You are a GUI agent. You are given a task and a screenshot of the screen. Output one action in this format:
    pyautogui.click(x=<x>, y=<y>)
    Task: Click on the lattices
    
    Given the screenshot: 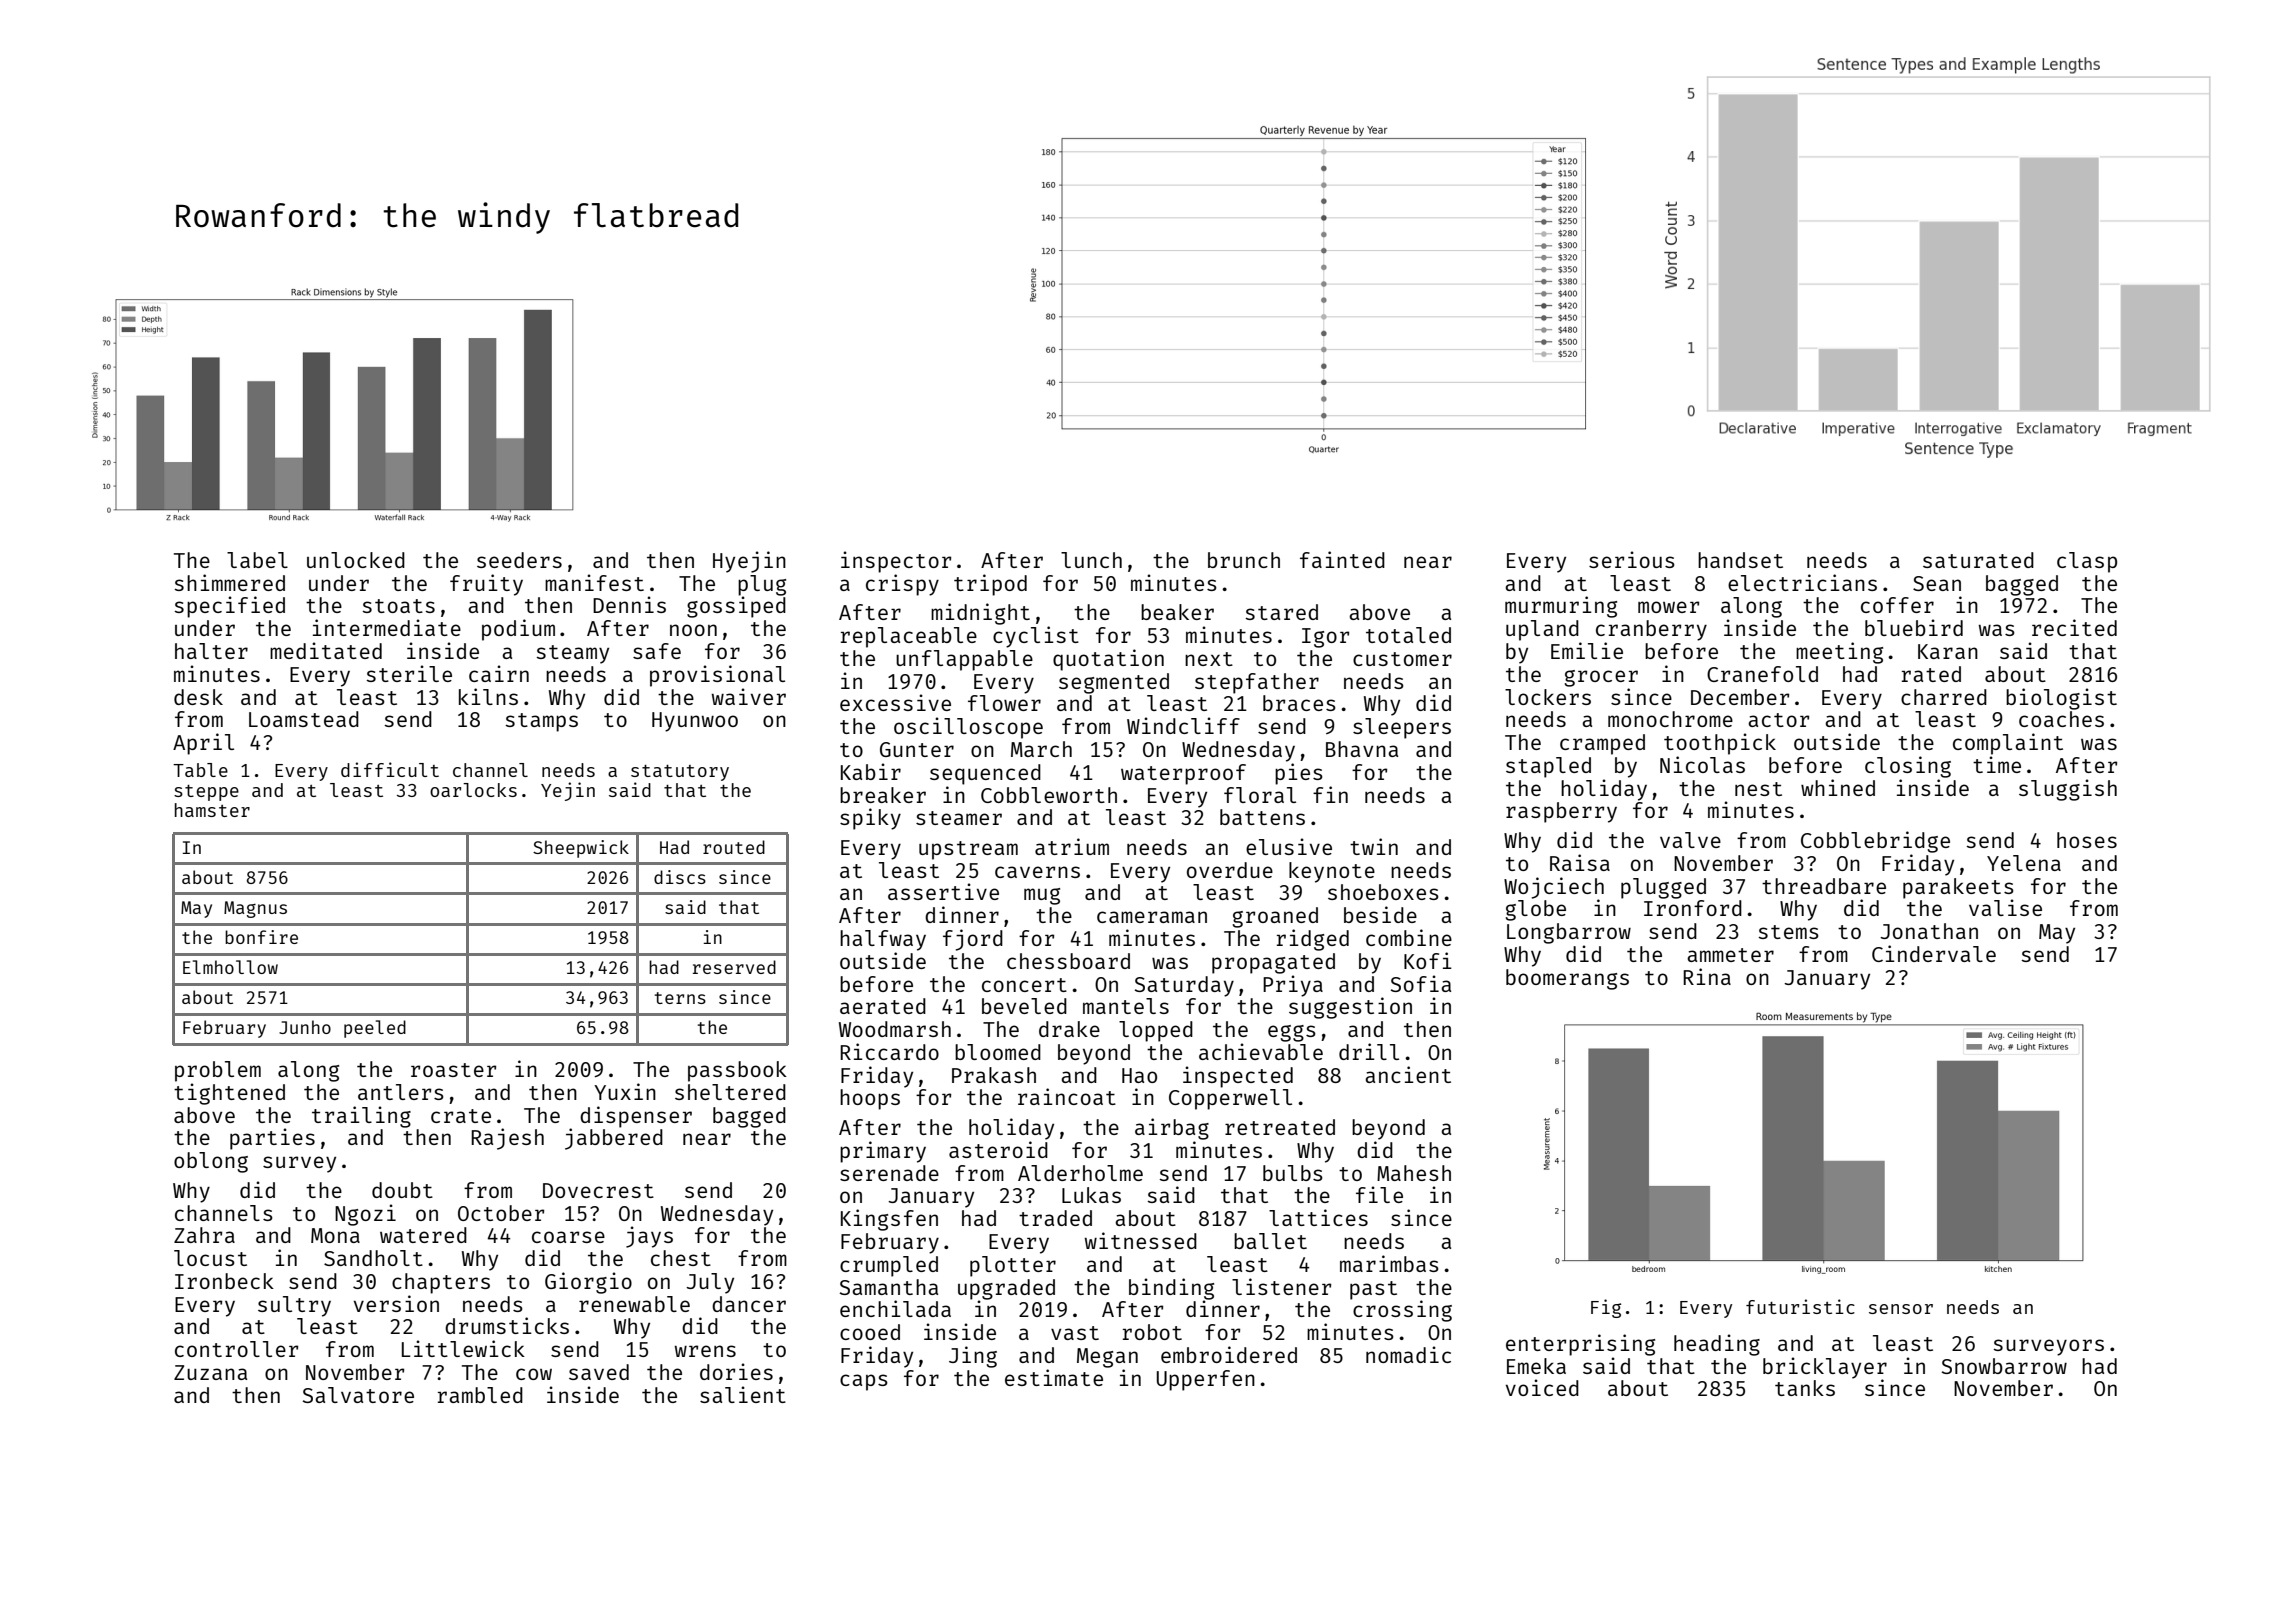 What is the action you would take?
    pyautogui.click(x=1318, y=1217)
